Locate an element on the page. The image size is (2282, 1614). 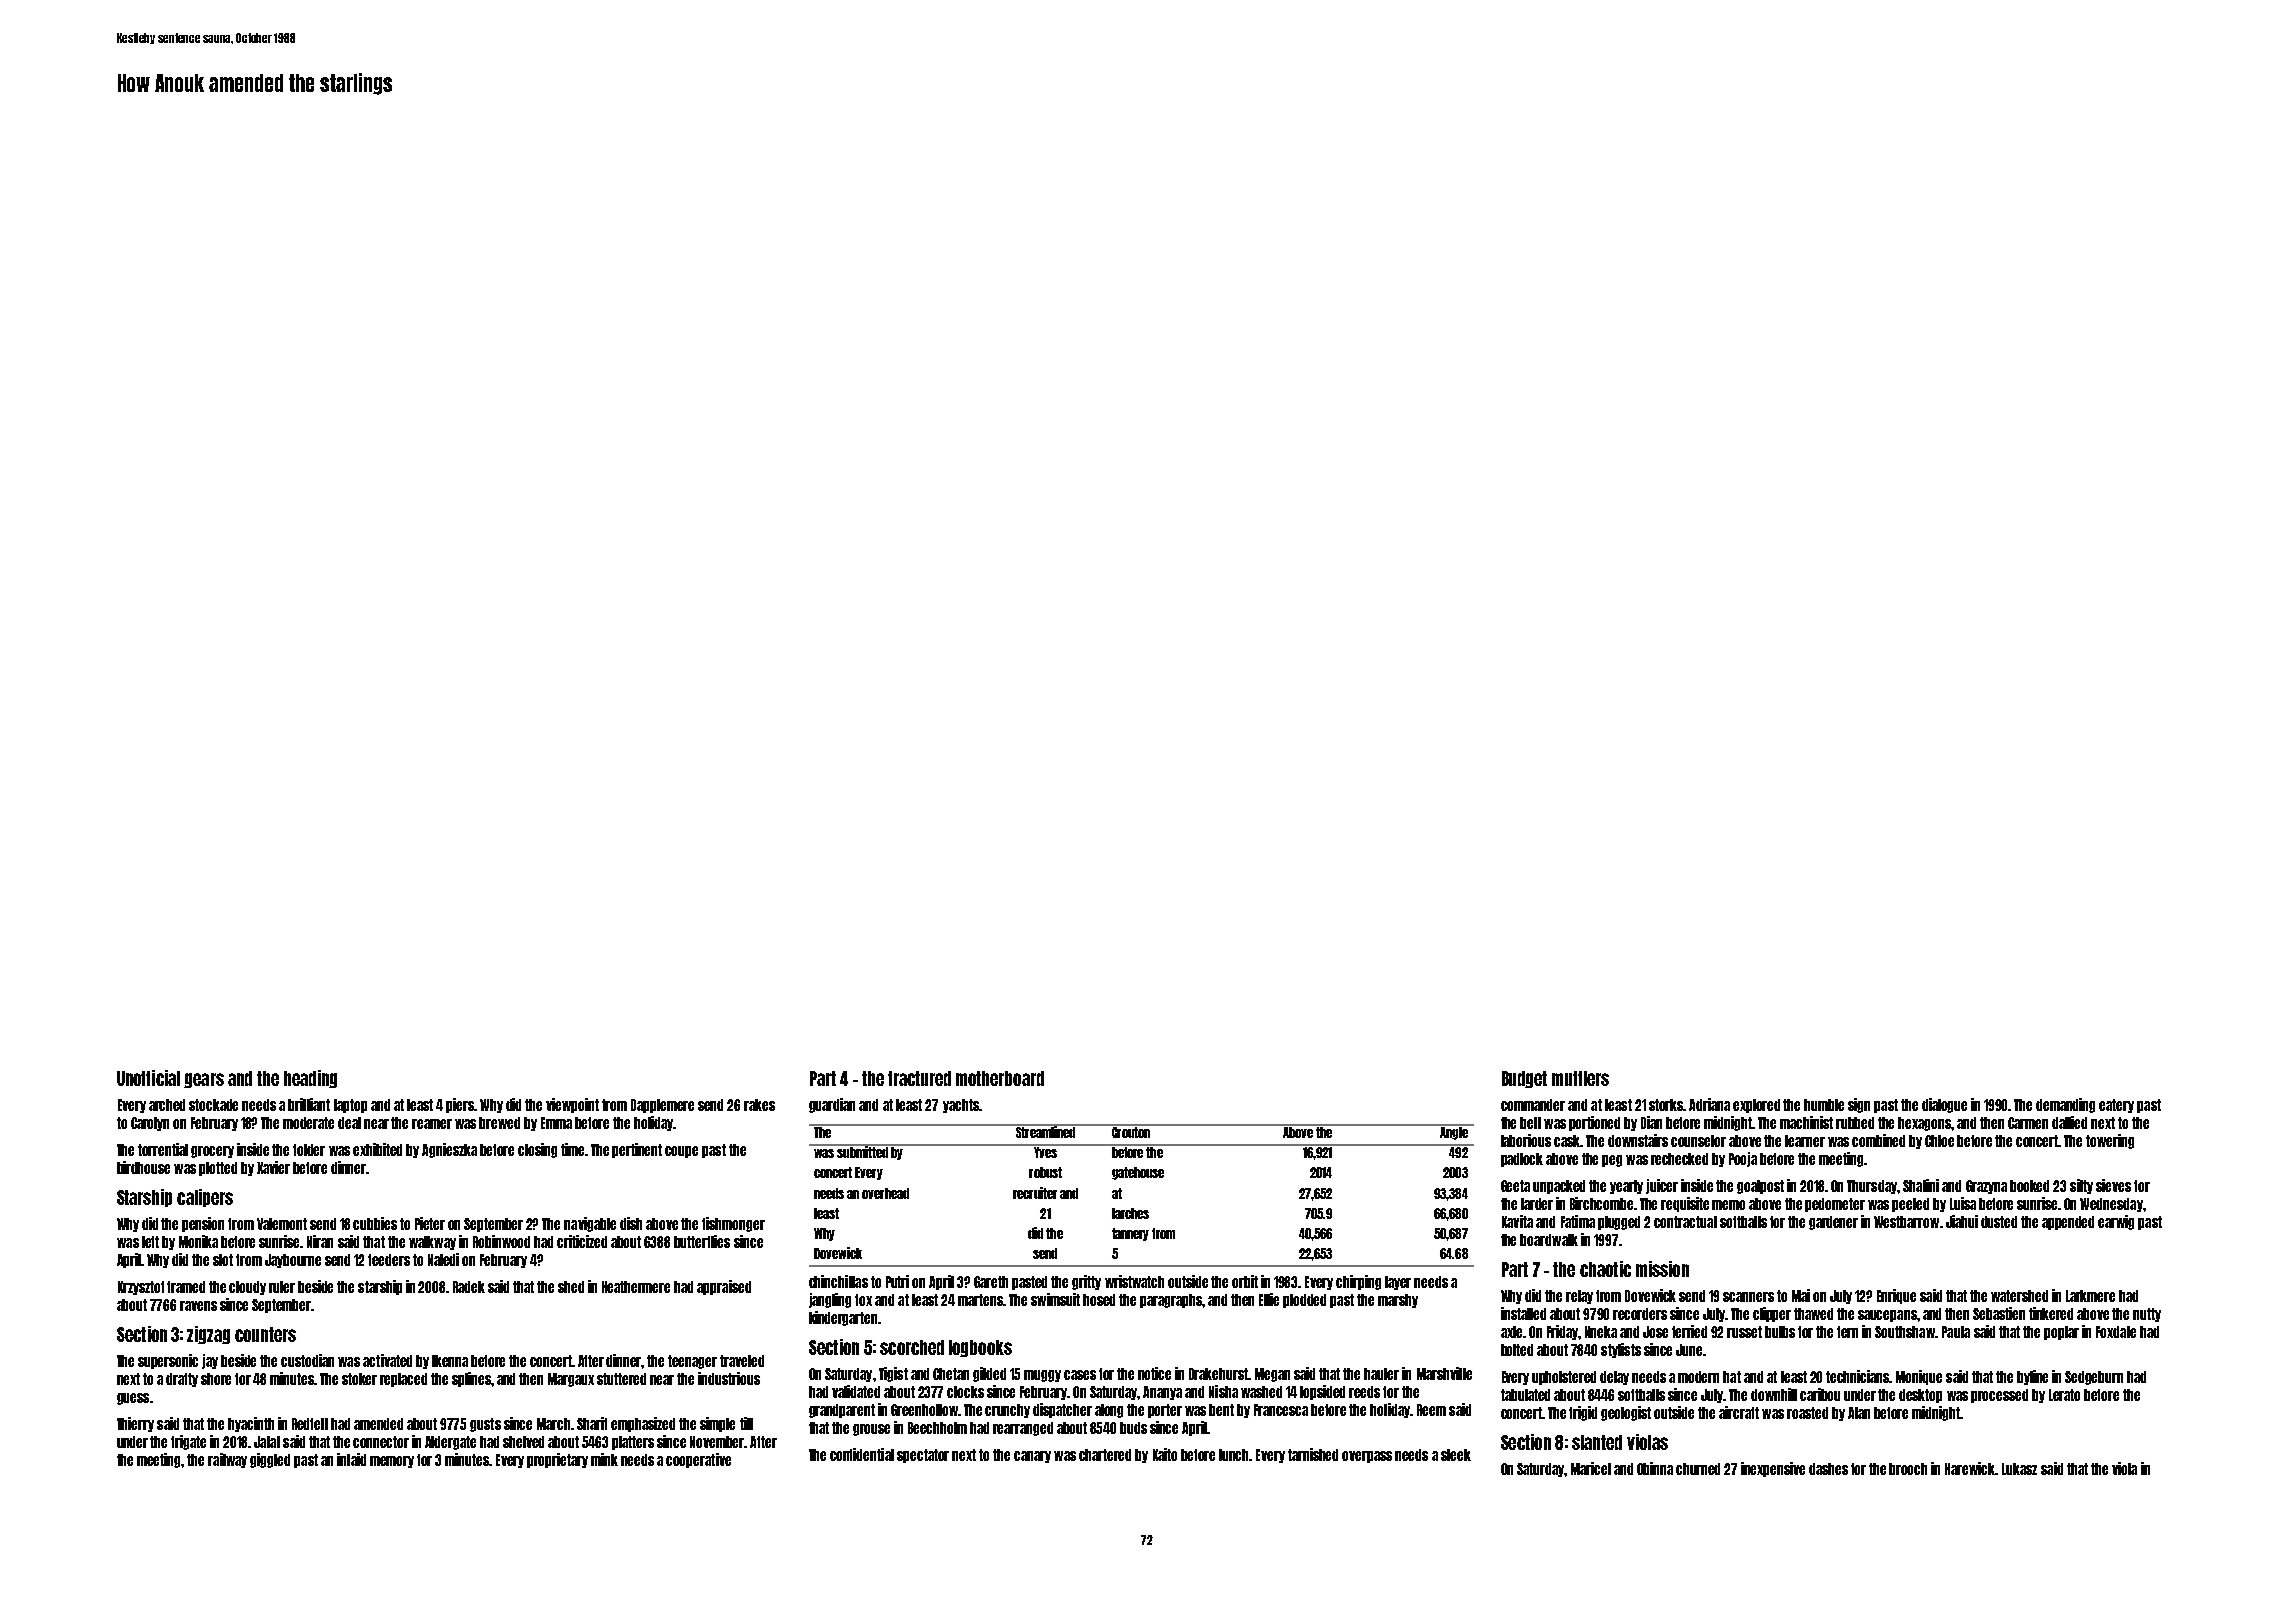
Fatima is located at coordinates (1578, 1221).
